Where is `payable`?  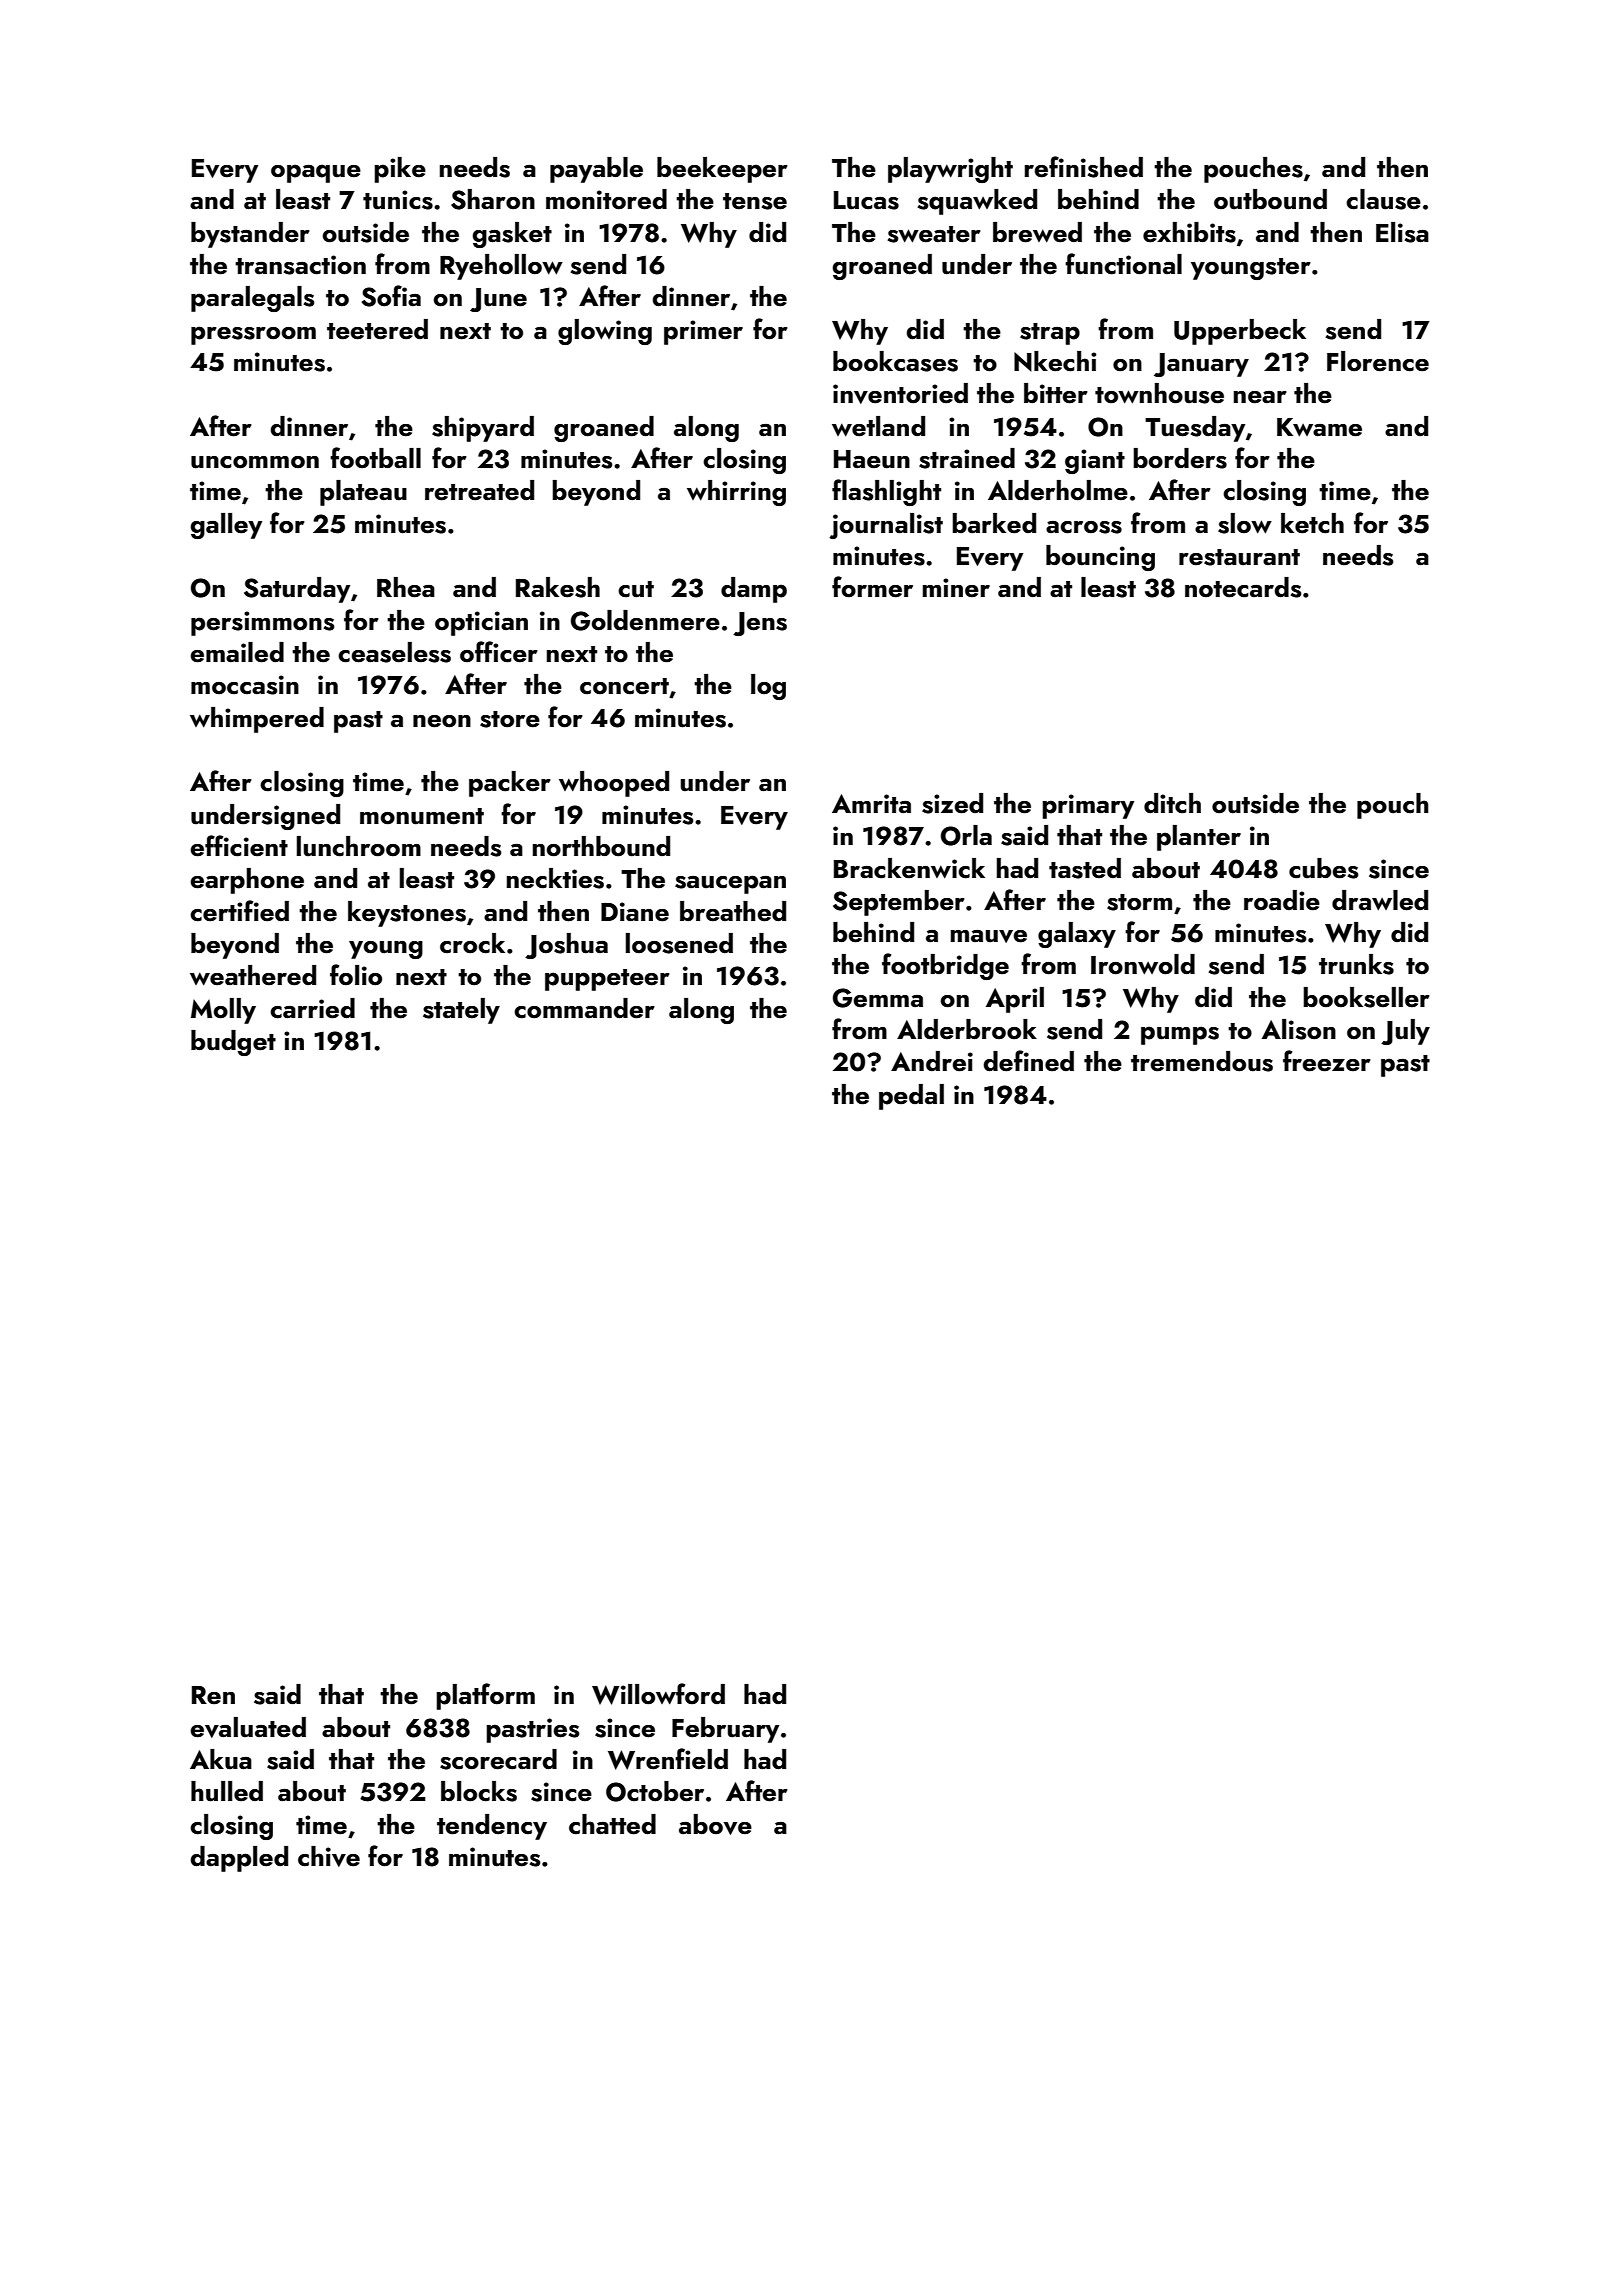
payable is located at coordinates (596, 170).
